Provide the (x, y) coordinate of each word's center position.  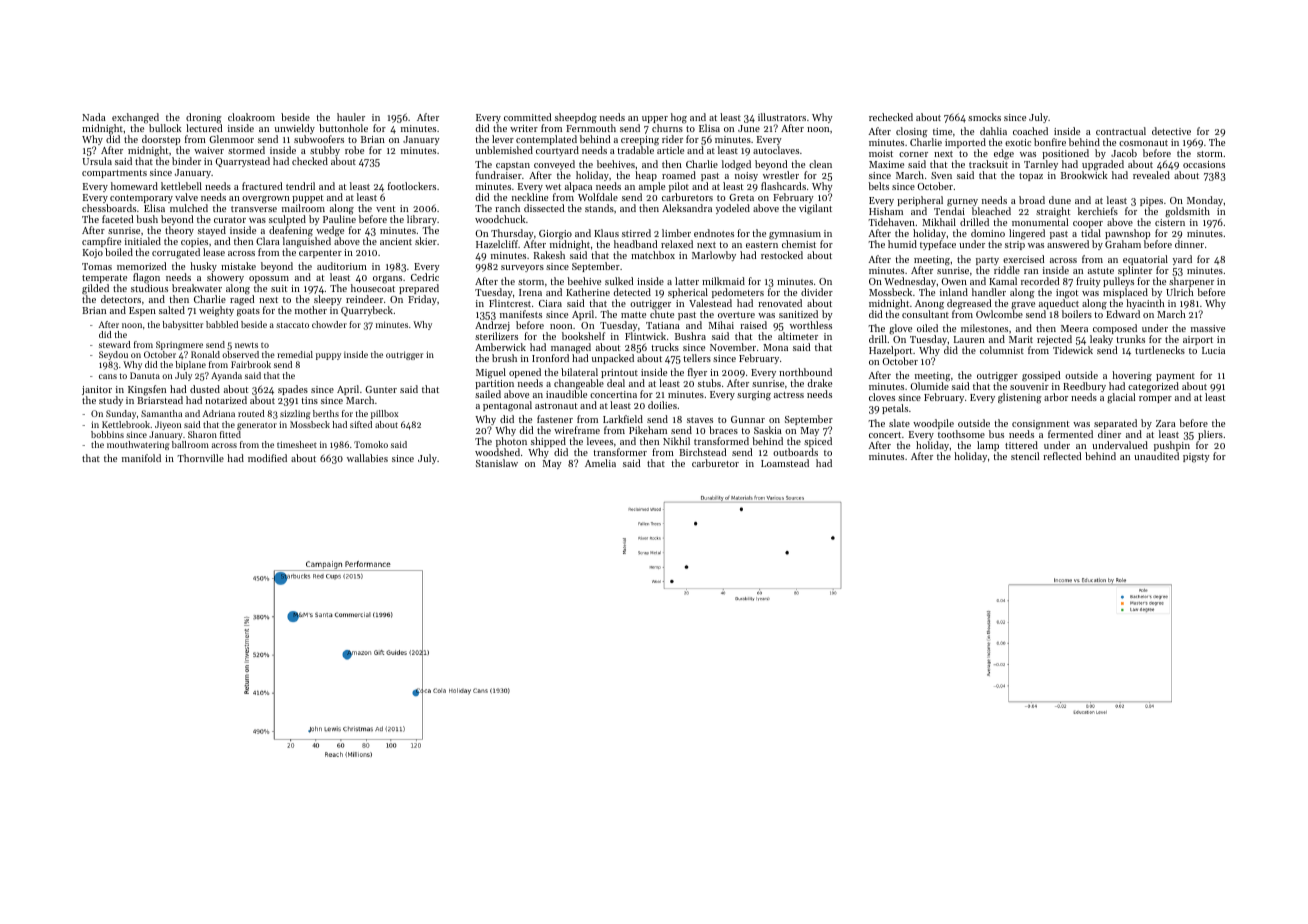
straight (1053, 213)
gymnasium (796, 235)
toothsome (961, 434)
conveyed (554, 165)
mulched (189, 208)
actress (789, 395)
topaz (1031, 177)
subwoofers (319, 139)
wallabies (367, 458)
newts (246, 345)
